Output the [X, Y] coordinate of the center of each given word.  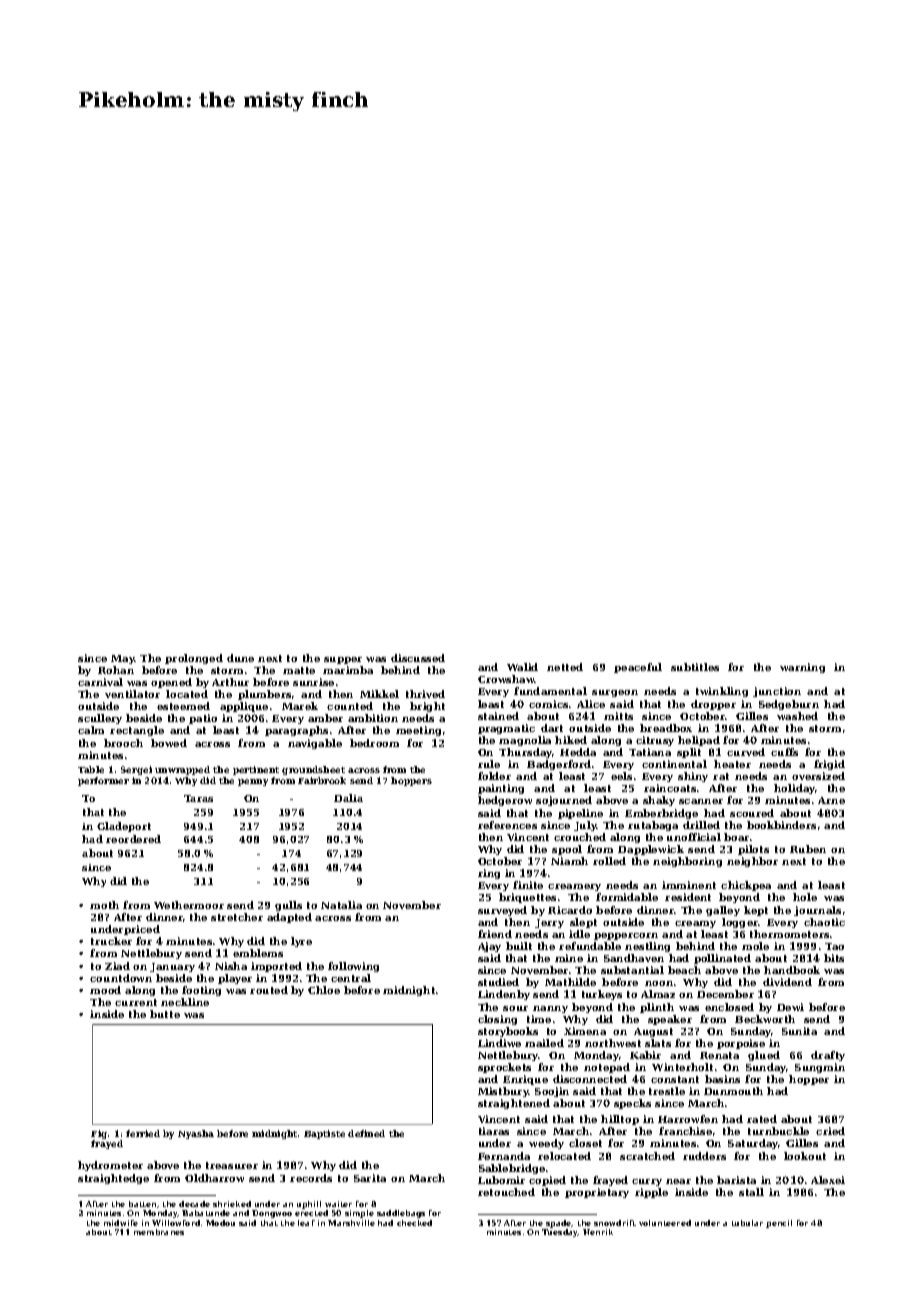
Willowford [176, 1223]
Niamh [569, 861]
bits [834, 958]
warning [802, 668]
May [123, 659]
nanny [550, 1009]
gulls [288, 906]
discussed [418, 658]
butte [165, 1014]
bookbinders [781, 825]
